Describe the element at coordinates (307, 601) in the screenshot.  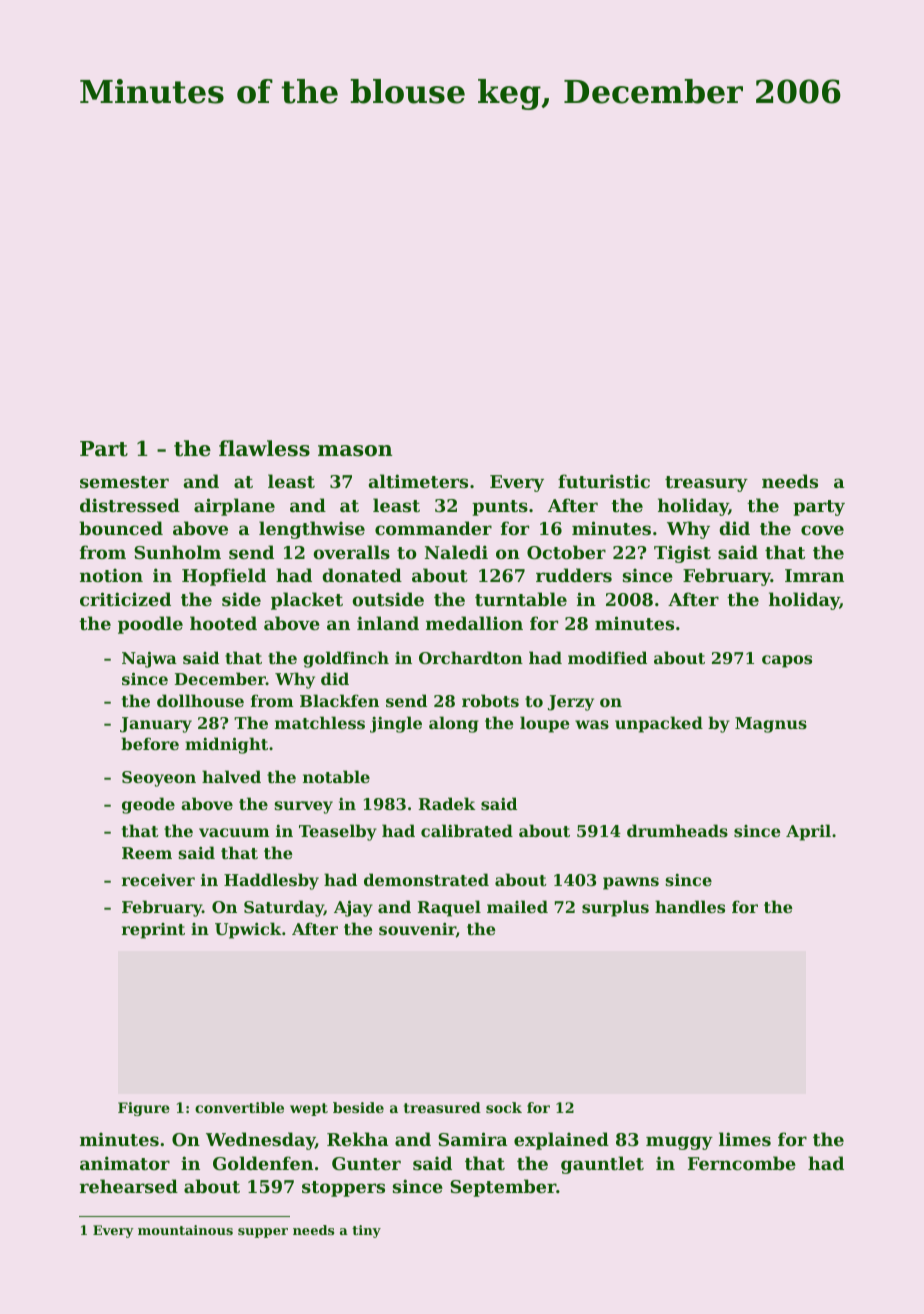
I see `placket` at that location.
